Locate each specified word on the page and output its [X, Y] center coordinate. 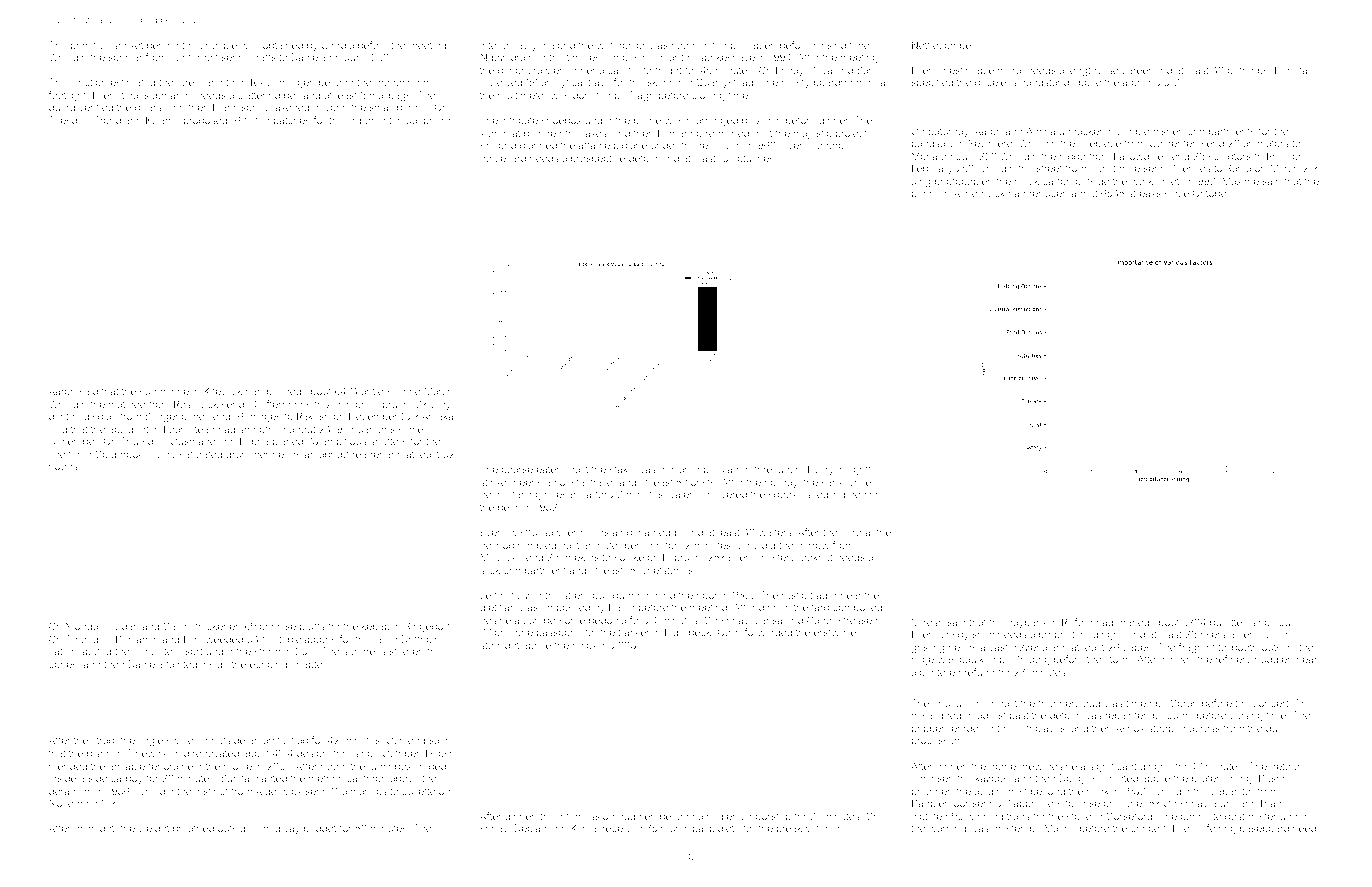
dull [1274, 728]
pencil [925, 194]
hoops [63, 467]
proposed [205, 121]
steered [407, 651]
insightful [858, 470]
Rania [1238, 168]
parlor [511, 71]
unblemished [1154, 131]
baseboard [1264, 828]
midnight [94, 829]
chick [584, 645]
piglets [724, 829]
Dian [728, 469]
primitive [90, 46]
